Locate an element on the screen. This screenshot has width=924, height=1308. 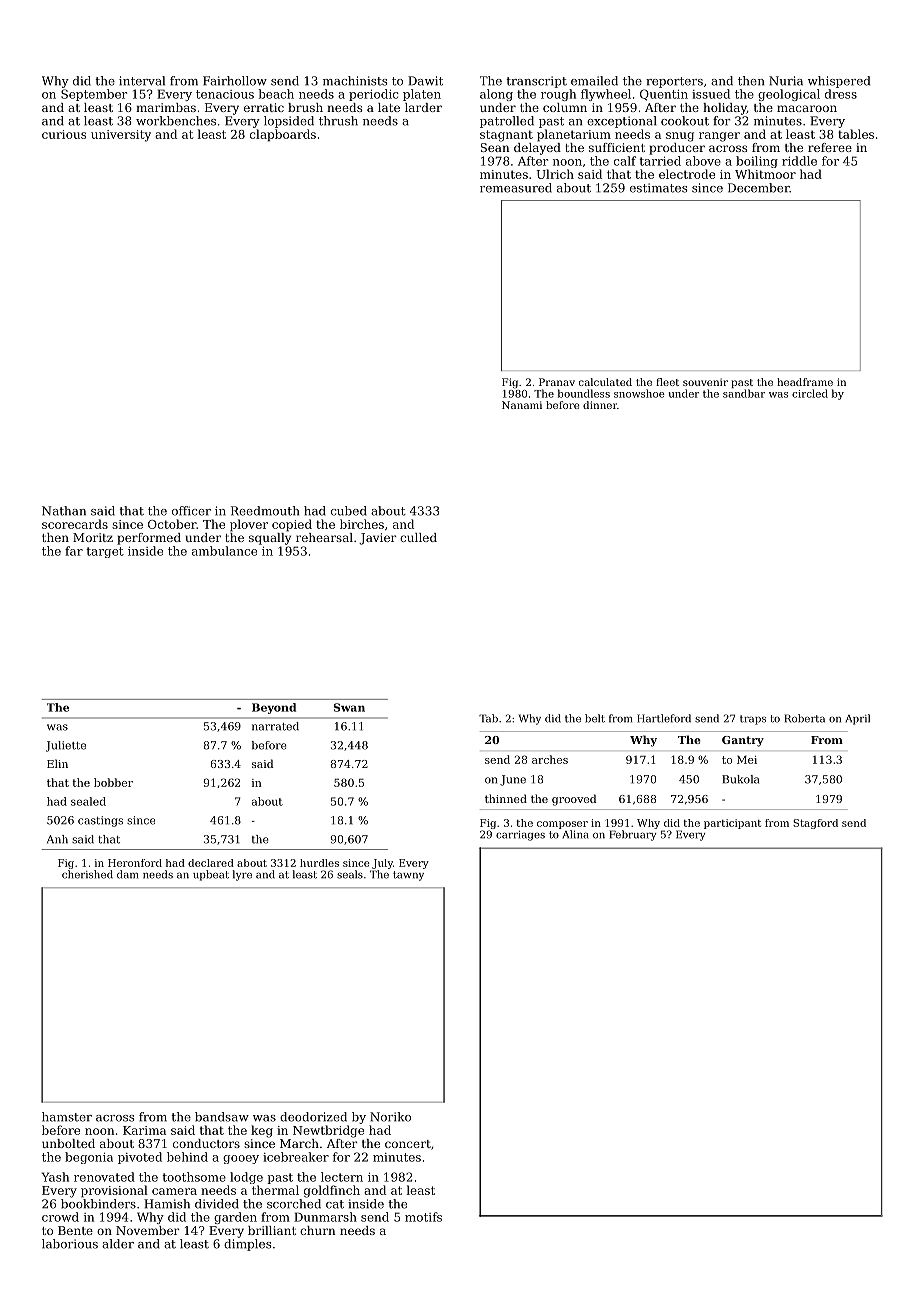
behind is located at coordinates (187, 1157).
